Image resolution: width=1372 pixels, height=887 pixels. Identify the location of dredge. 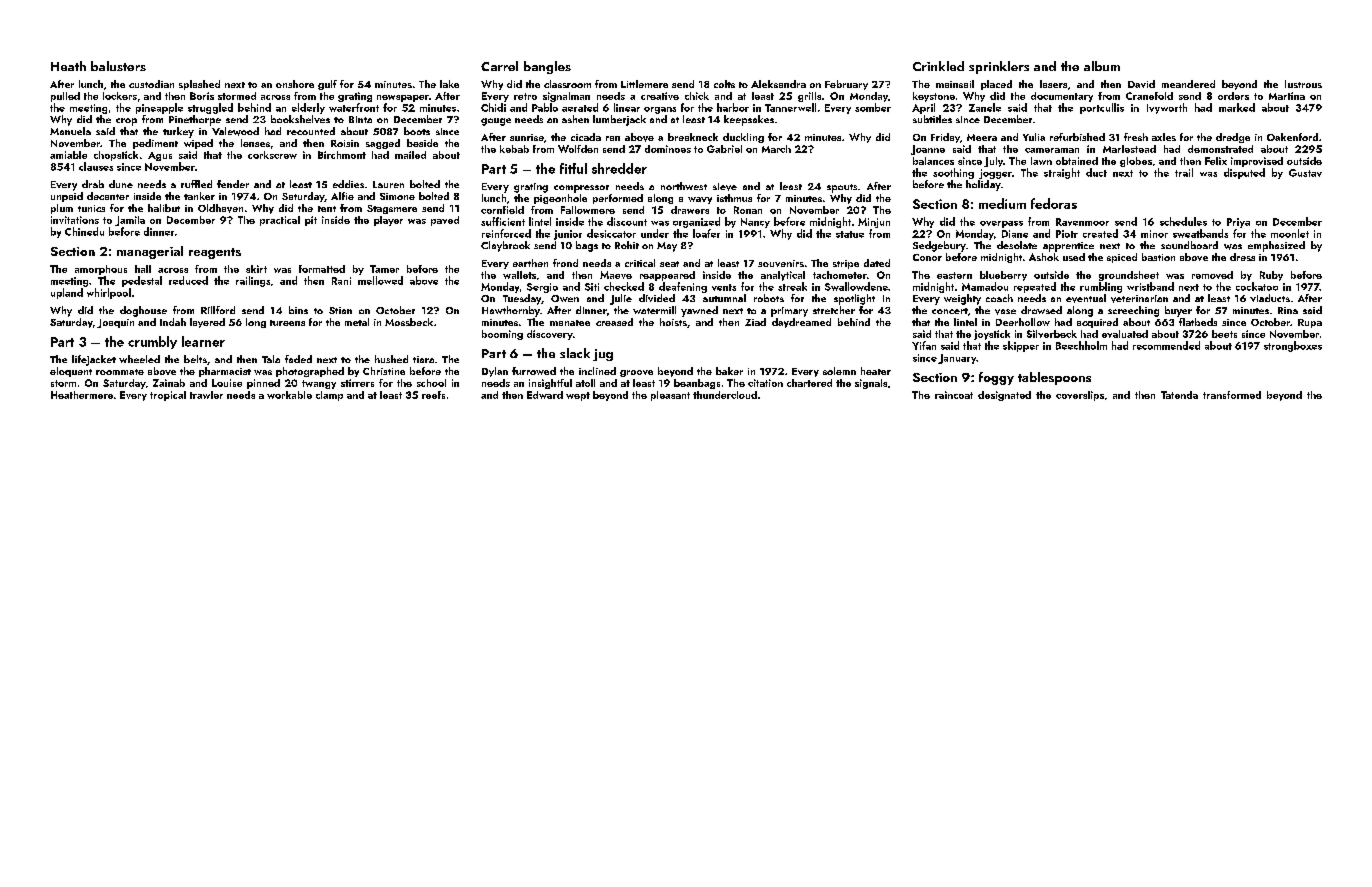
(1233, 138).
